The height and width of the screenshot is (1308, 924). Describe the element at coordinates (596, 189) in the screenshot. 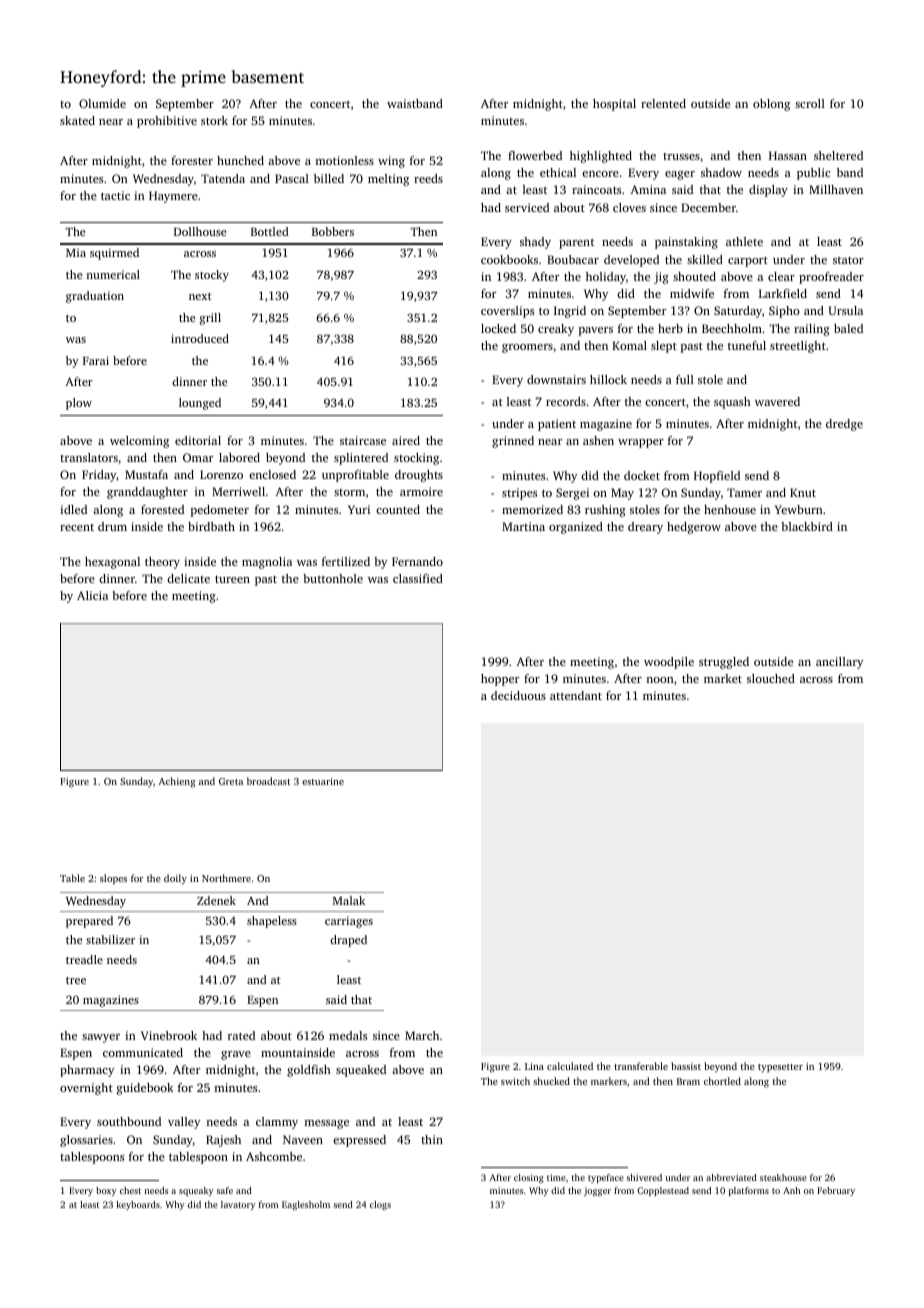

I see `raincoats` at that location.
